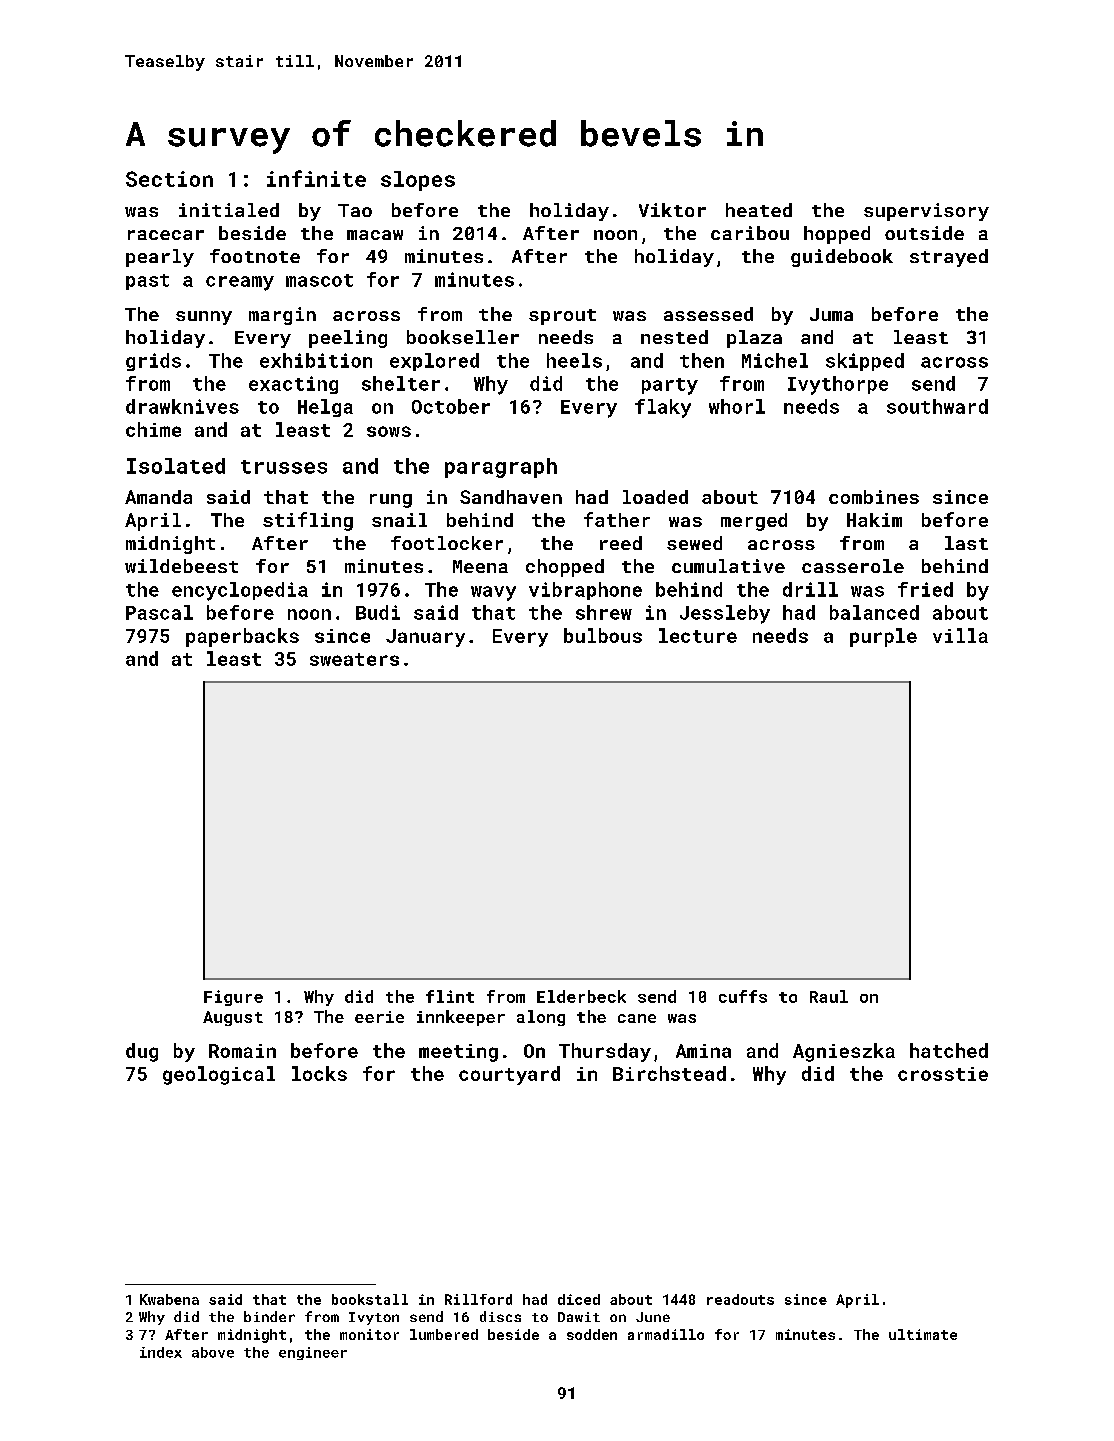  What do you see at coordinates (926, 212) in the image?
I see `supervisory` at bounding box center [926, 212].
